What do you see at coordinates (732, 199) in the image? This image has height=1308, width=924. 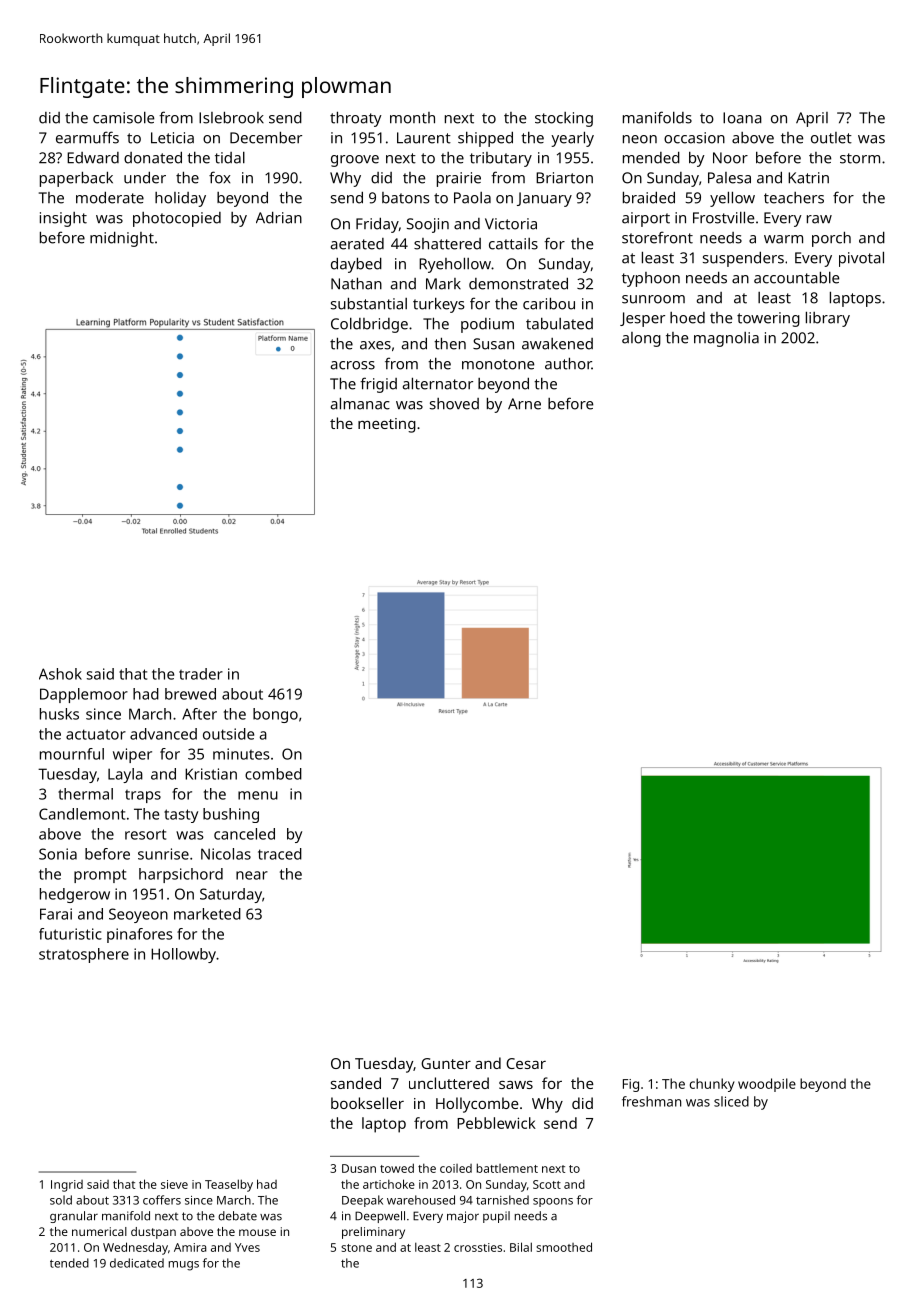 I see `yellow` at bounding box center [732, 199].
